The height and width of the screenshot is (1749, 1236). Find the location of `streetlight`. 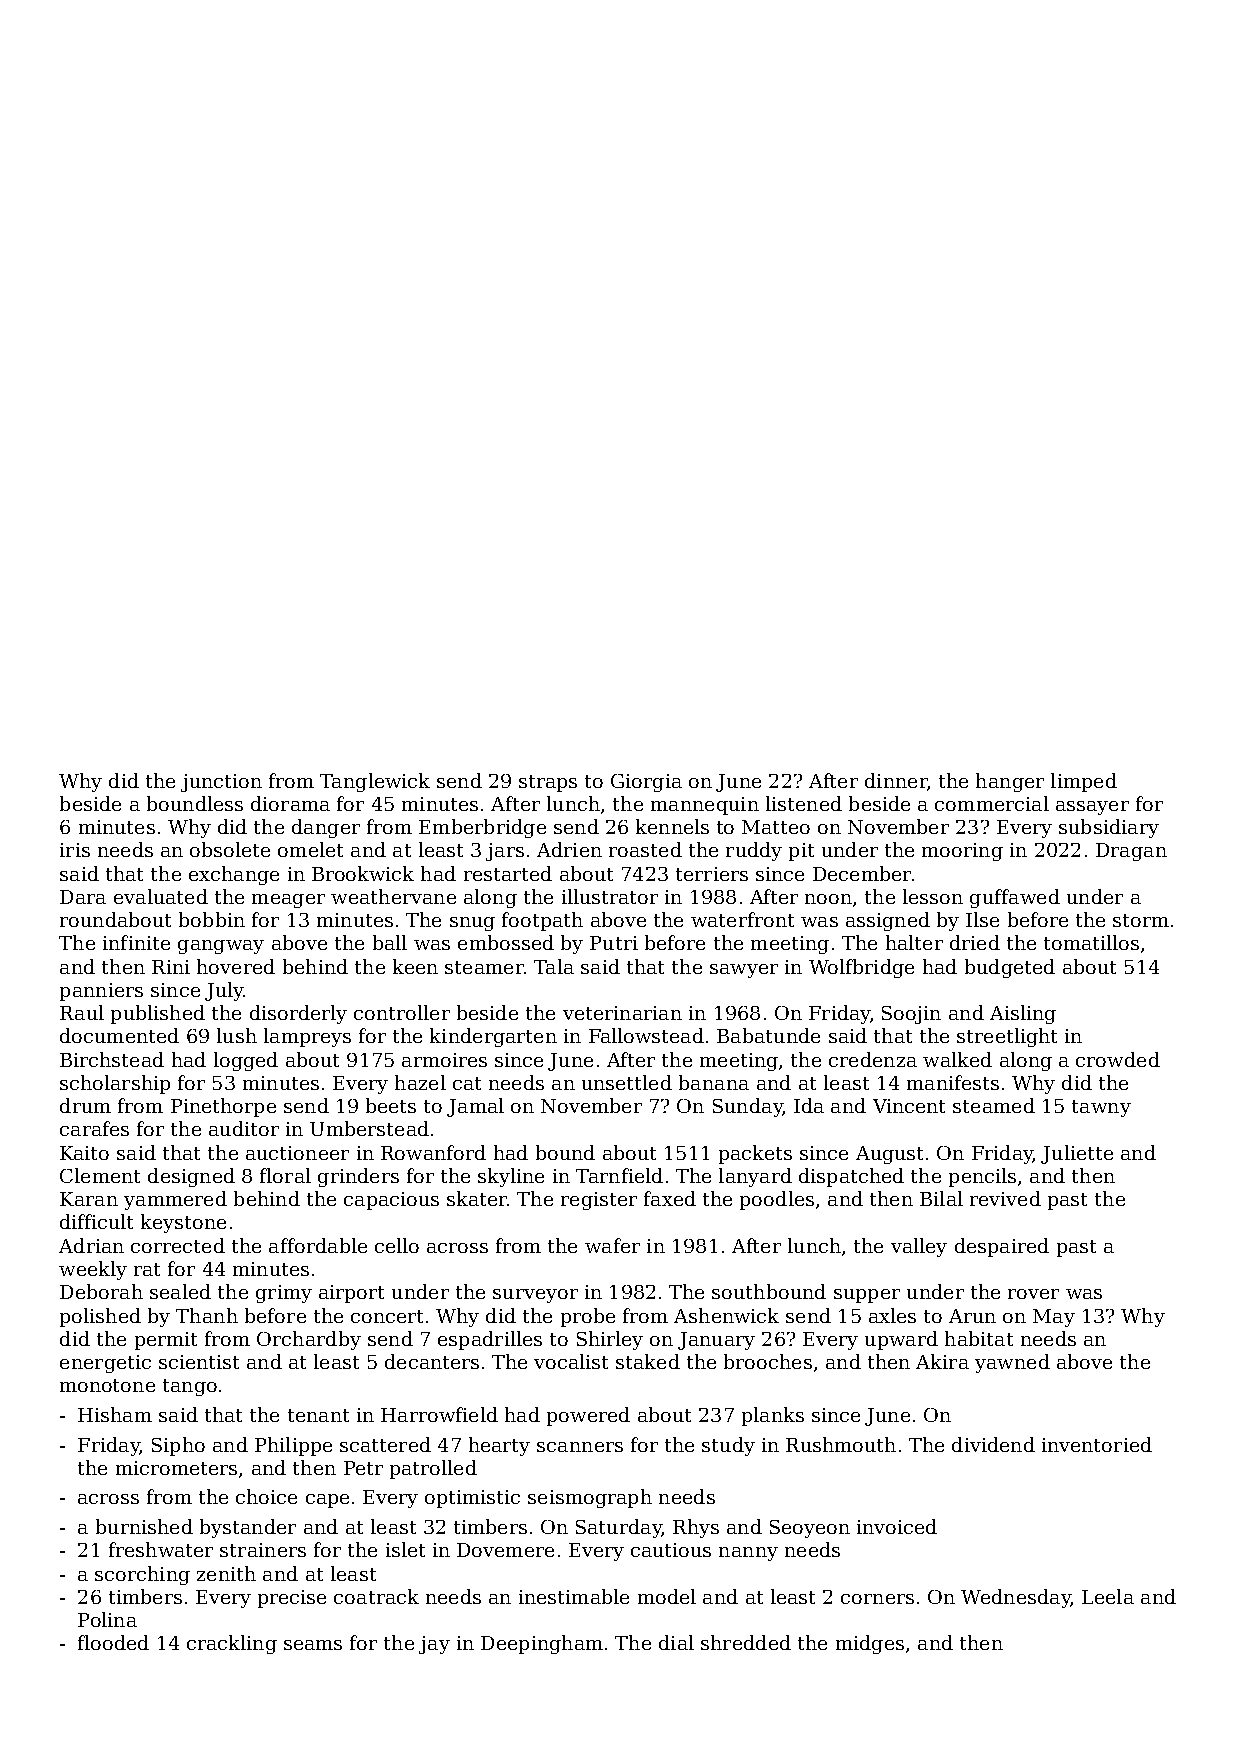

streetlight is located at coordinates (1007, 1037).
